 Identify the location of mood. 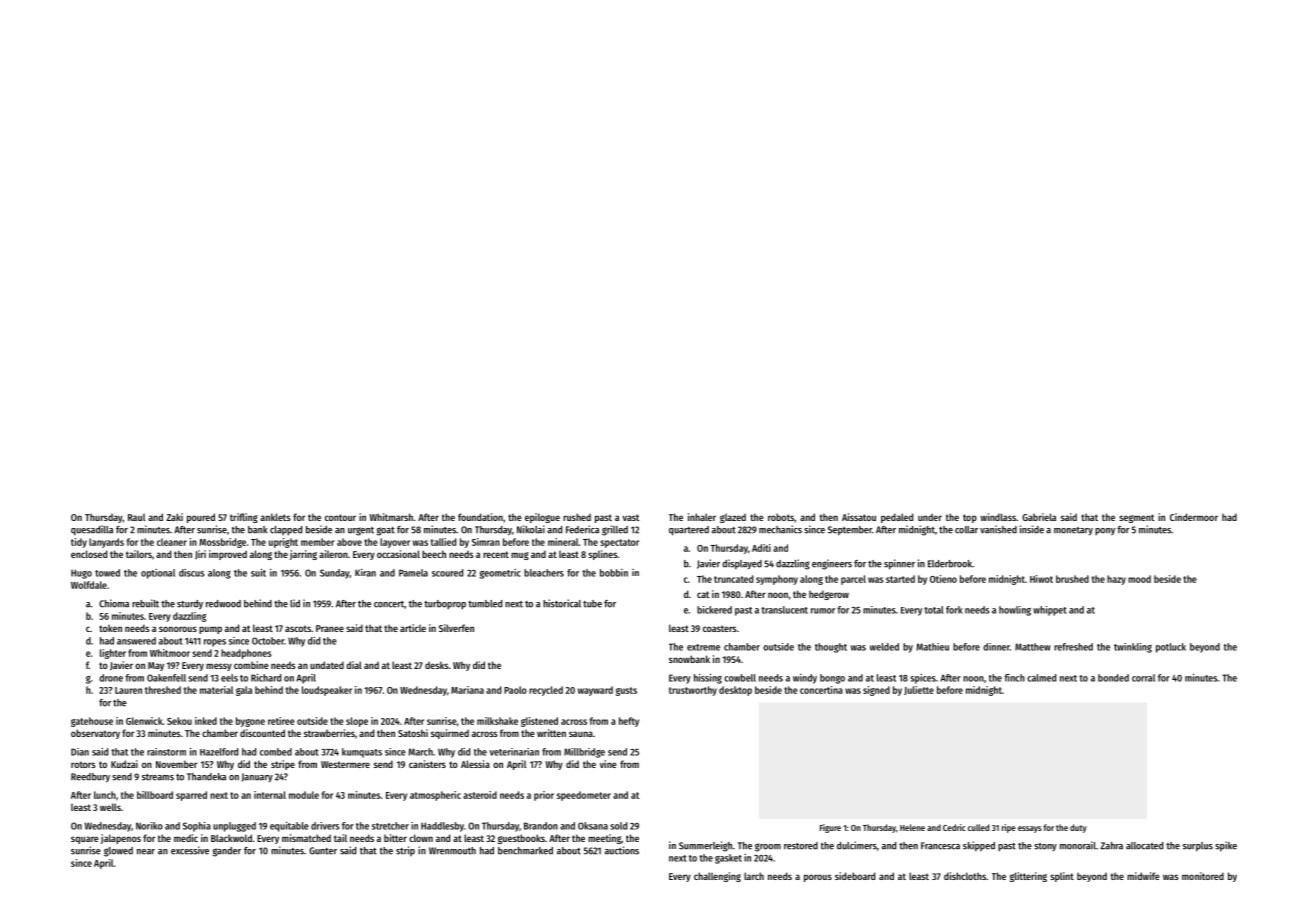
(1139, 579).
